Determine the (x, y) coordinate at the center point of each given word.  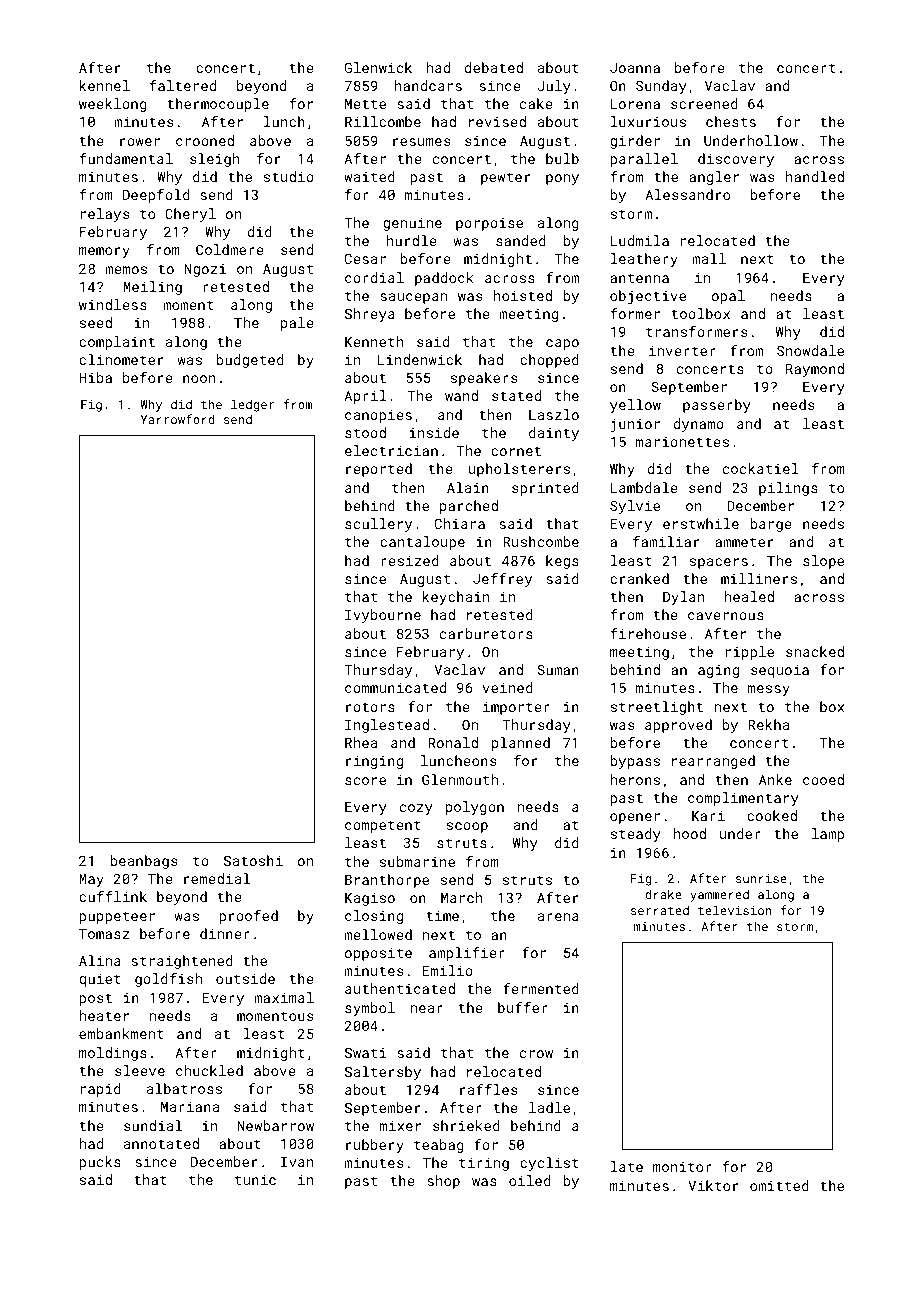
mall (709, 258)
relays (105, 215)
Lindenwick (420, 359)
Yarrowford (177, 419)
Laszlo (554, 414)
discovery (736, 160)
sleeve (140, 1070)
